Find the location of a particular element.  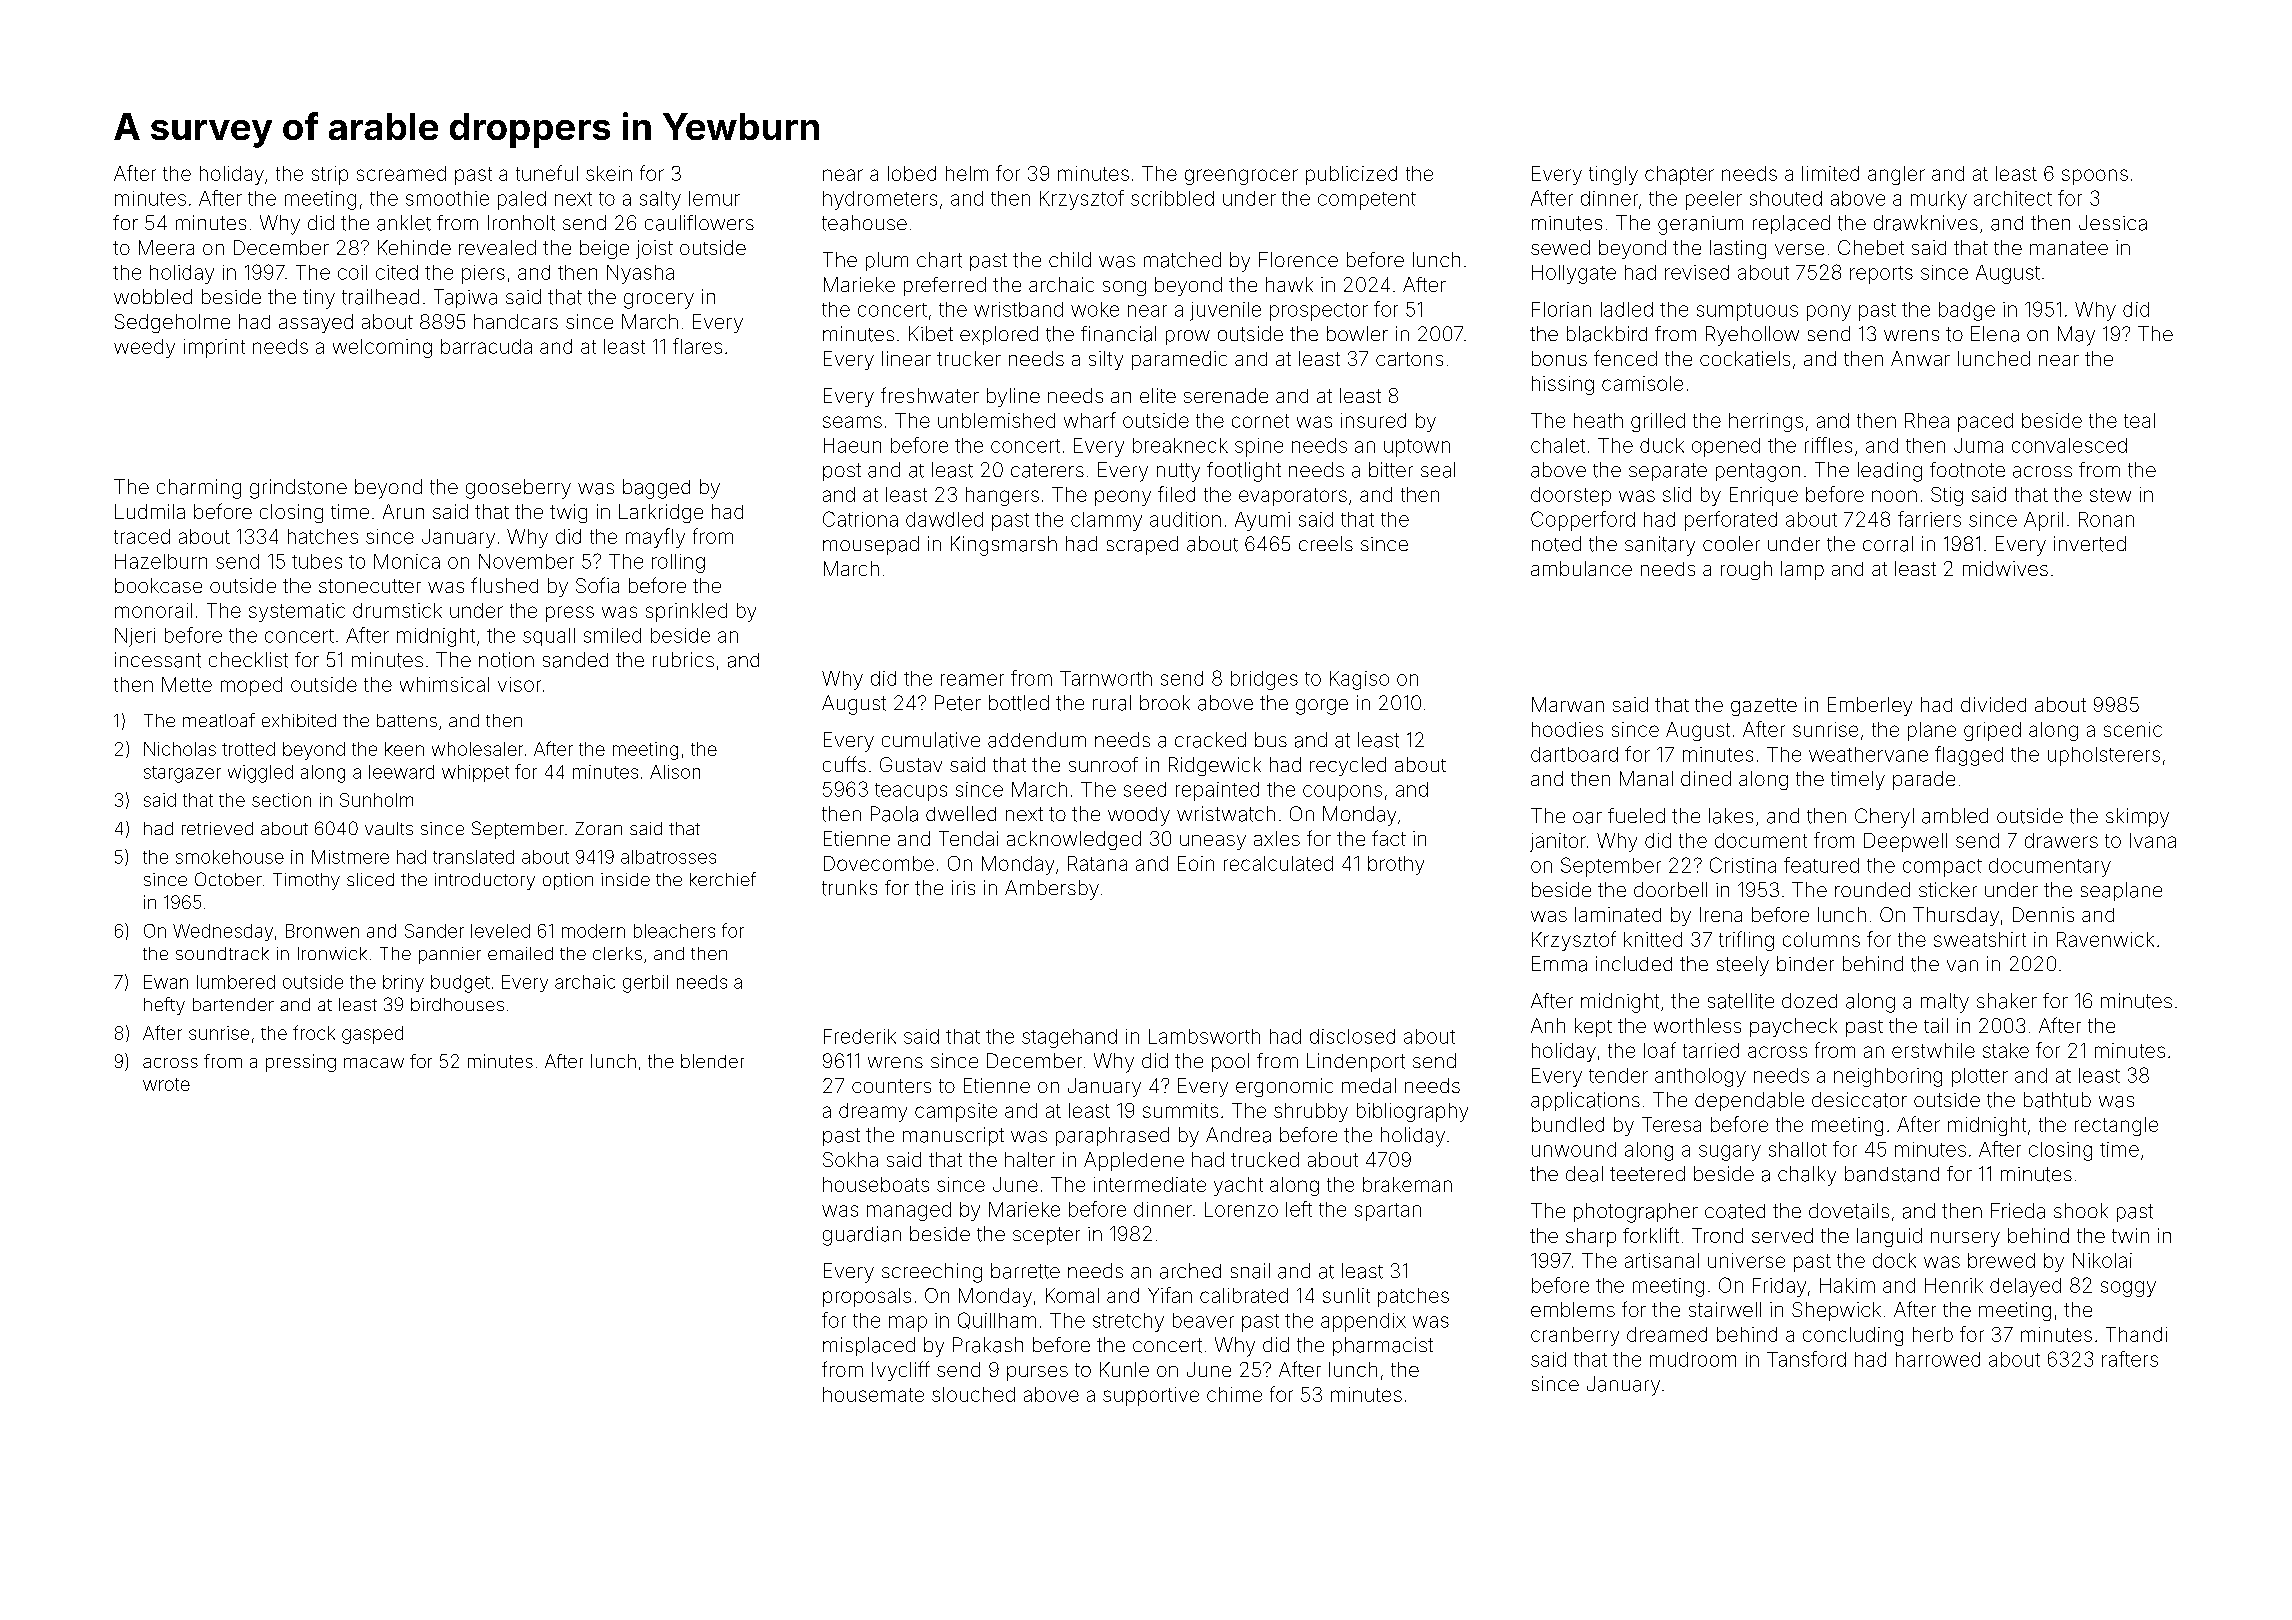

midwives is located at coordinates (2005, 568).
